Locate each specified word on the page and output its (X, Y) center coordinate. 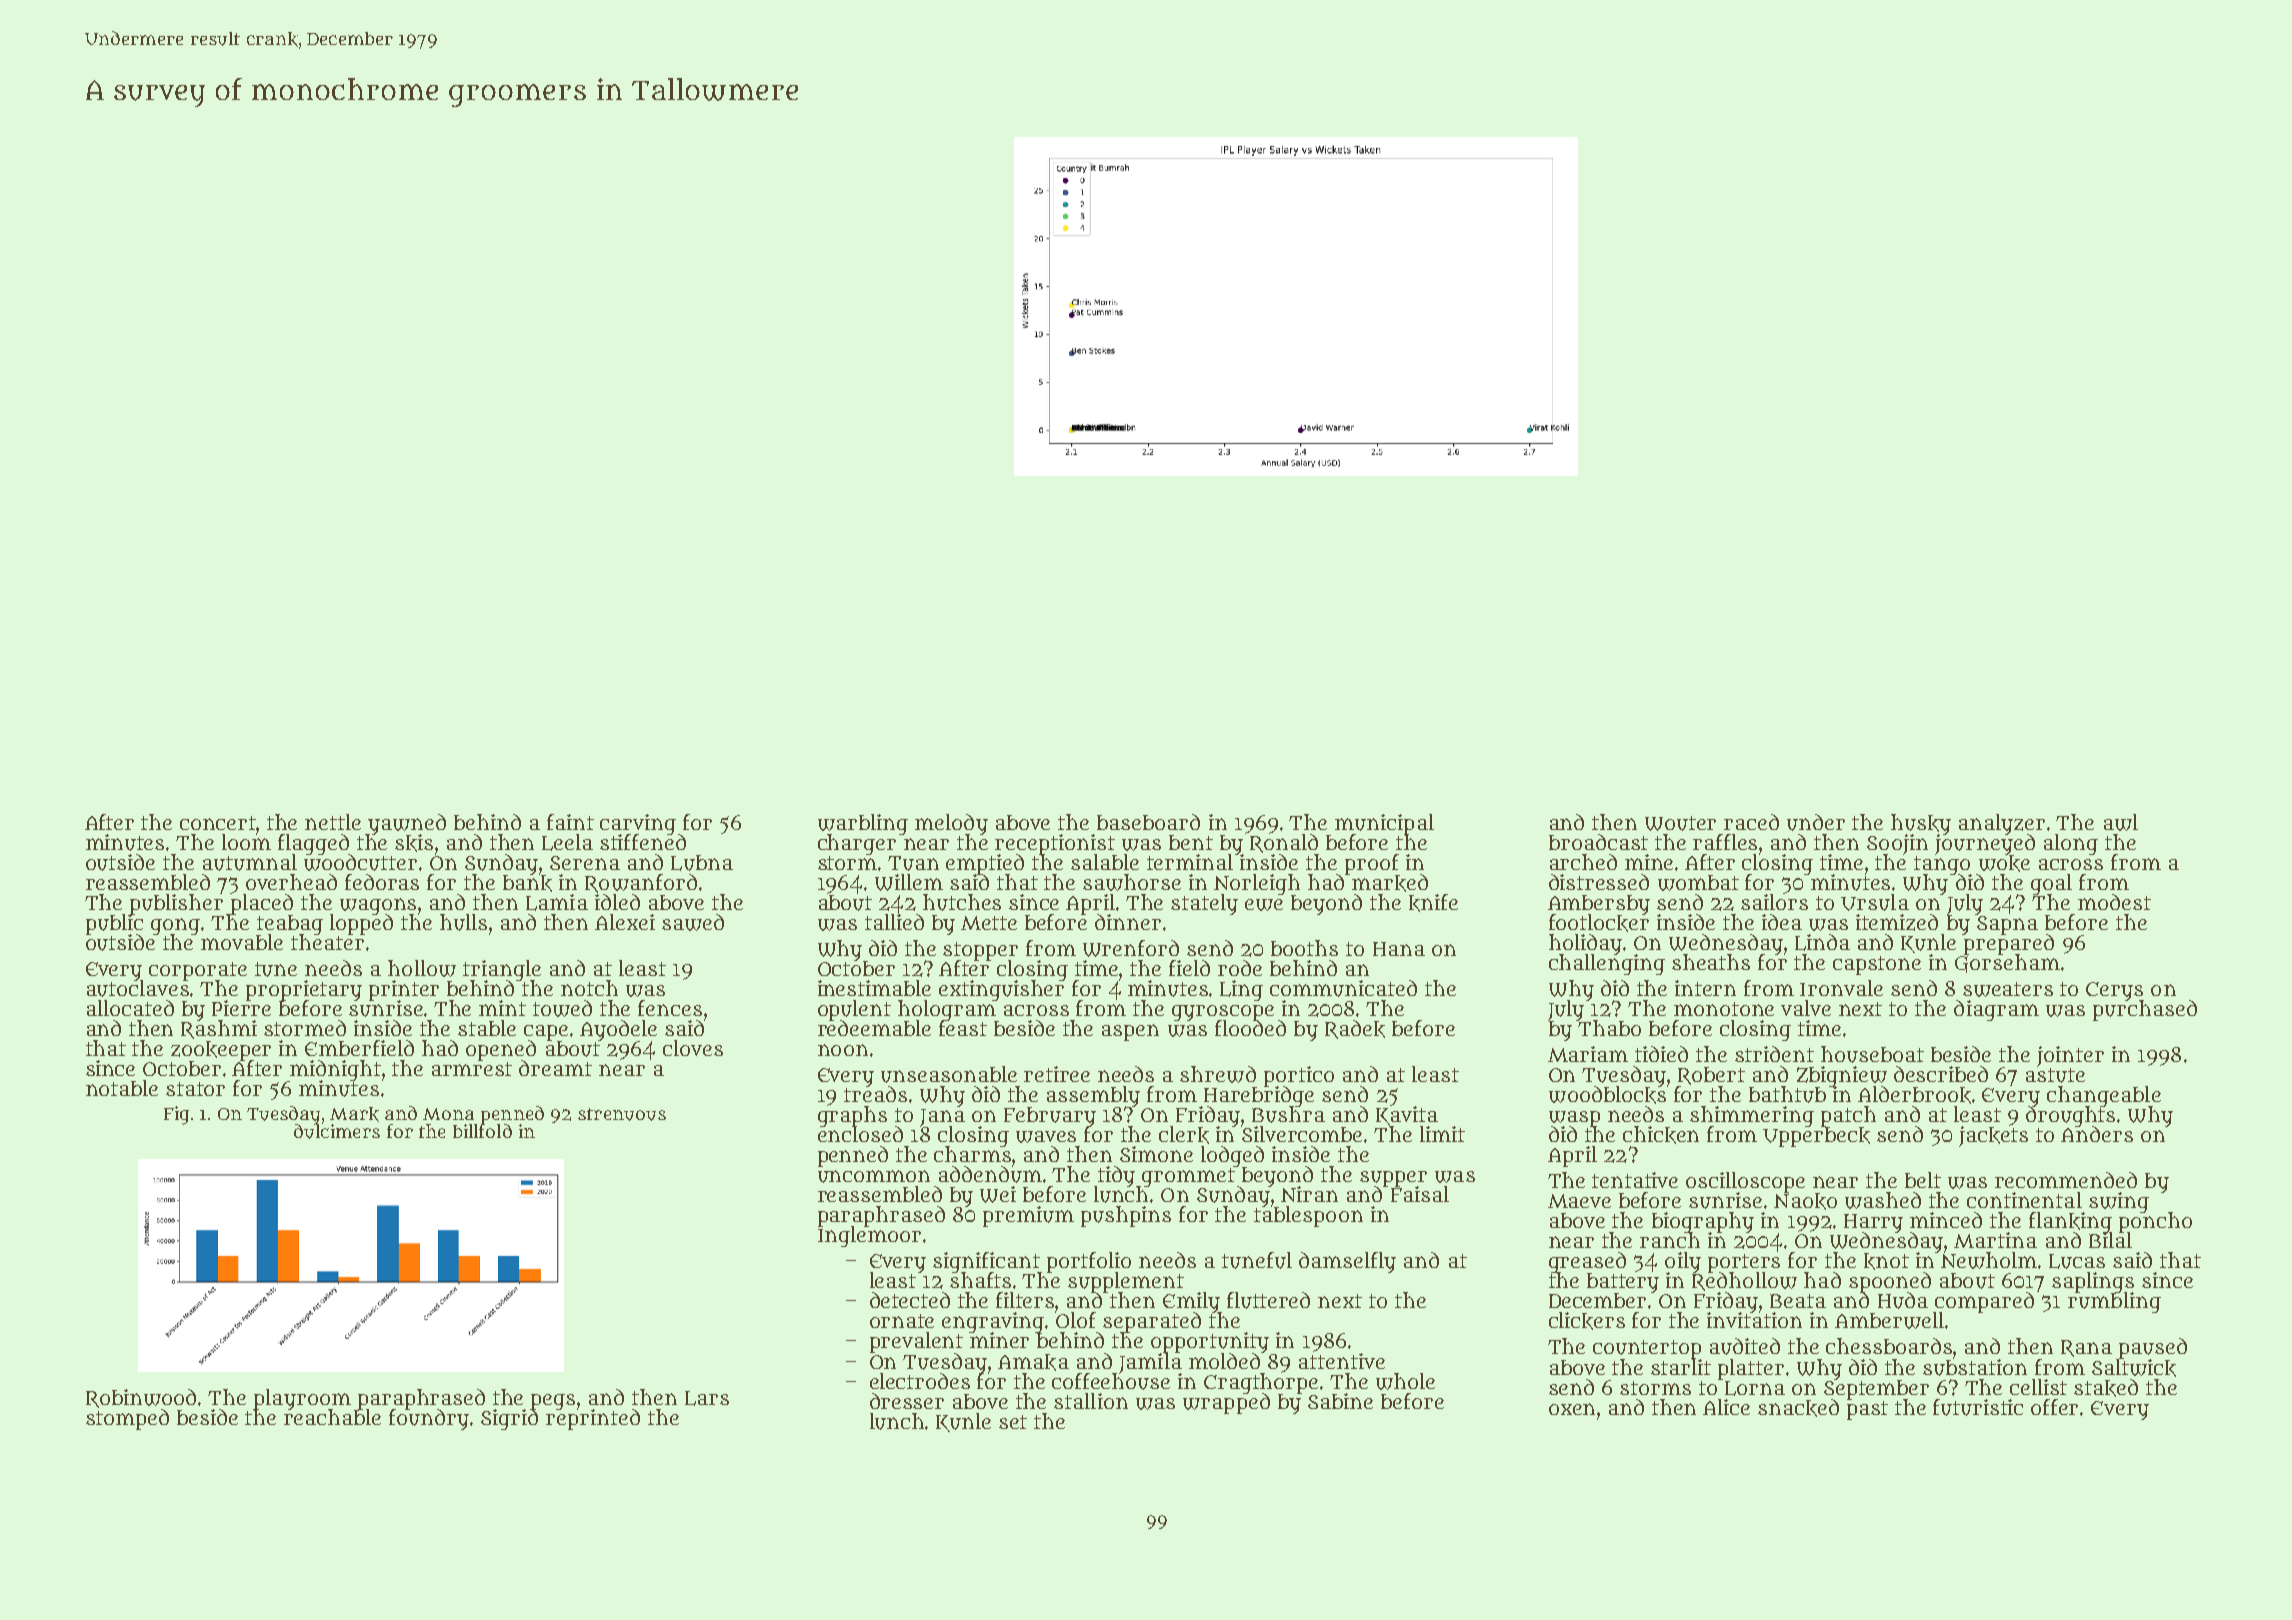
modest (2114, 902)
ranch (1670, 1240)
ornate (902, 1321)
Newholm (1989, 1261)
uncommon (874, 1176)
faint (570, 822)
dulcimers (337, 1131)
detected (910, 1300)
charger (857, 845)
